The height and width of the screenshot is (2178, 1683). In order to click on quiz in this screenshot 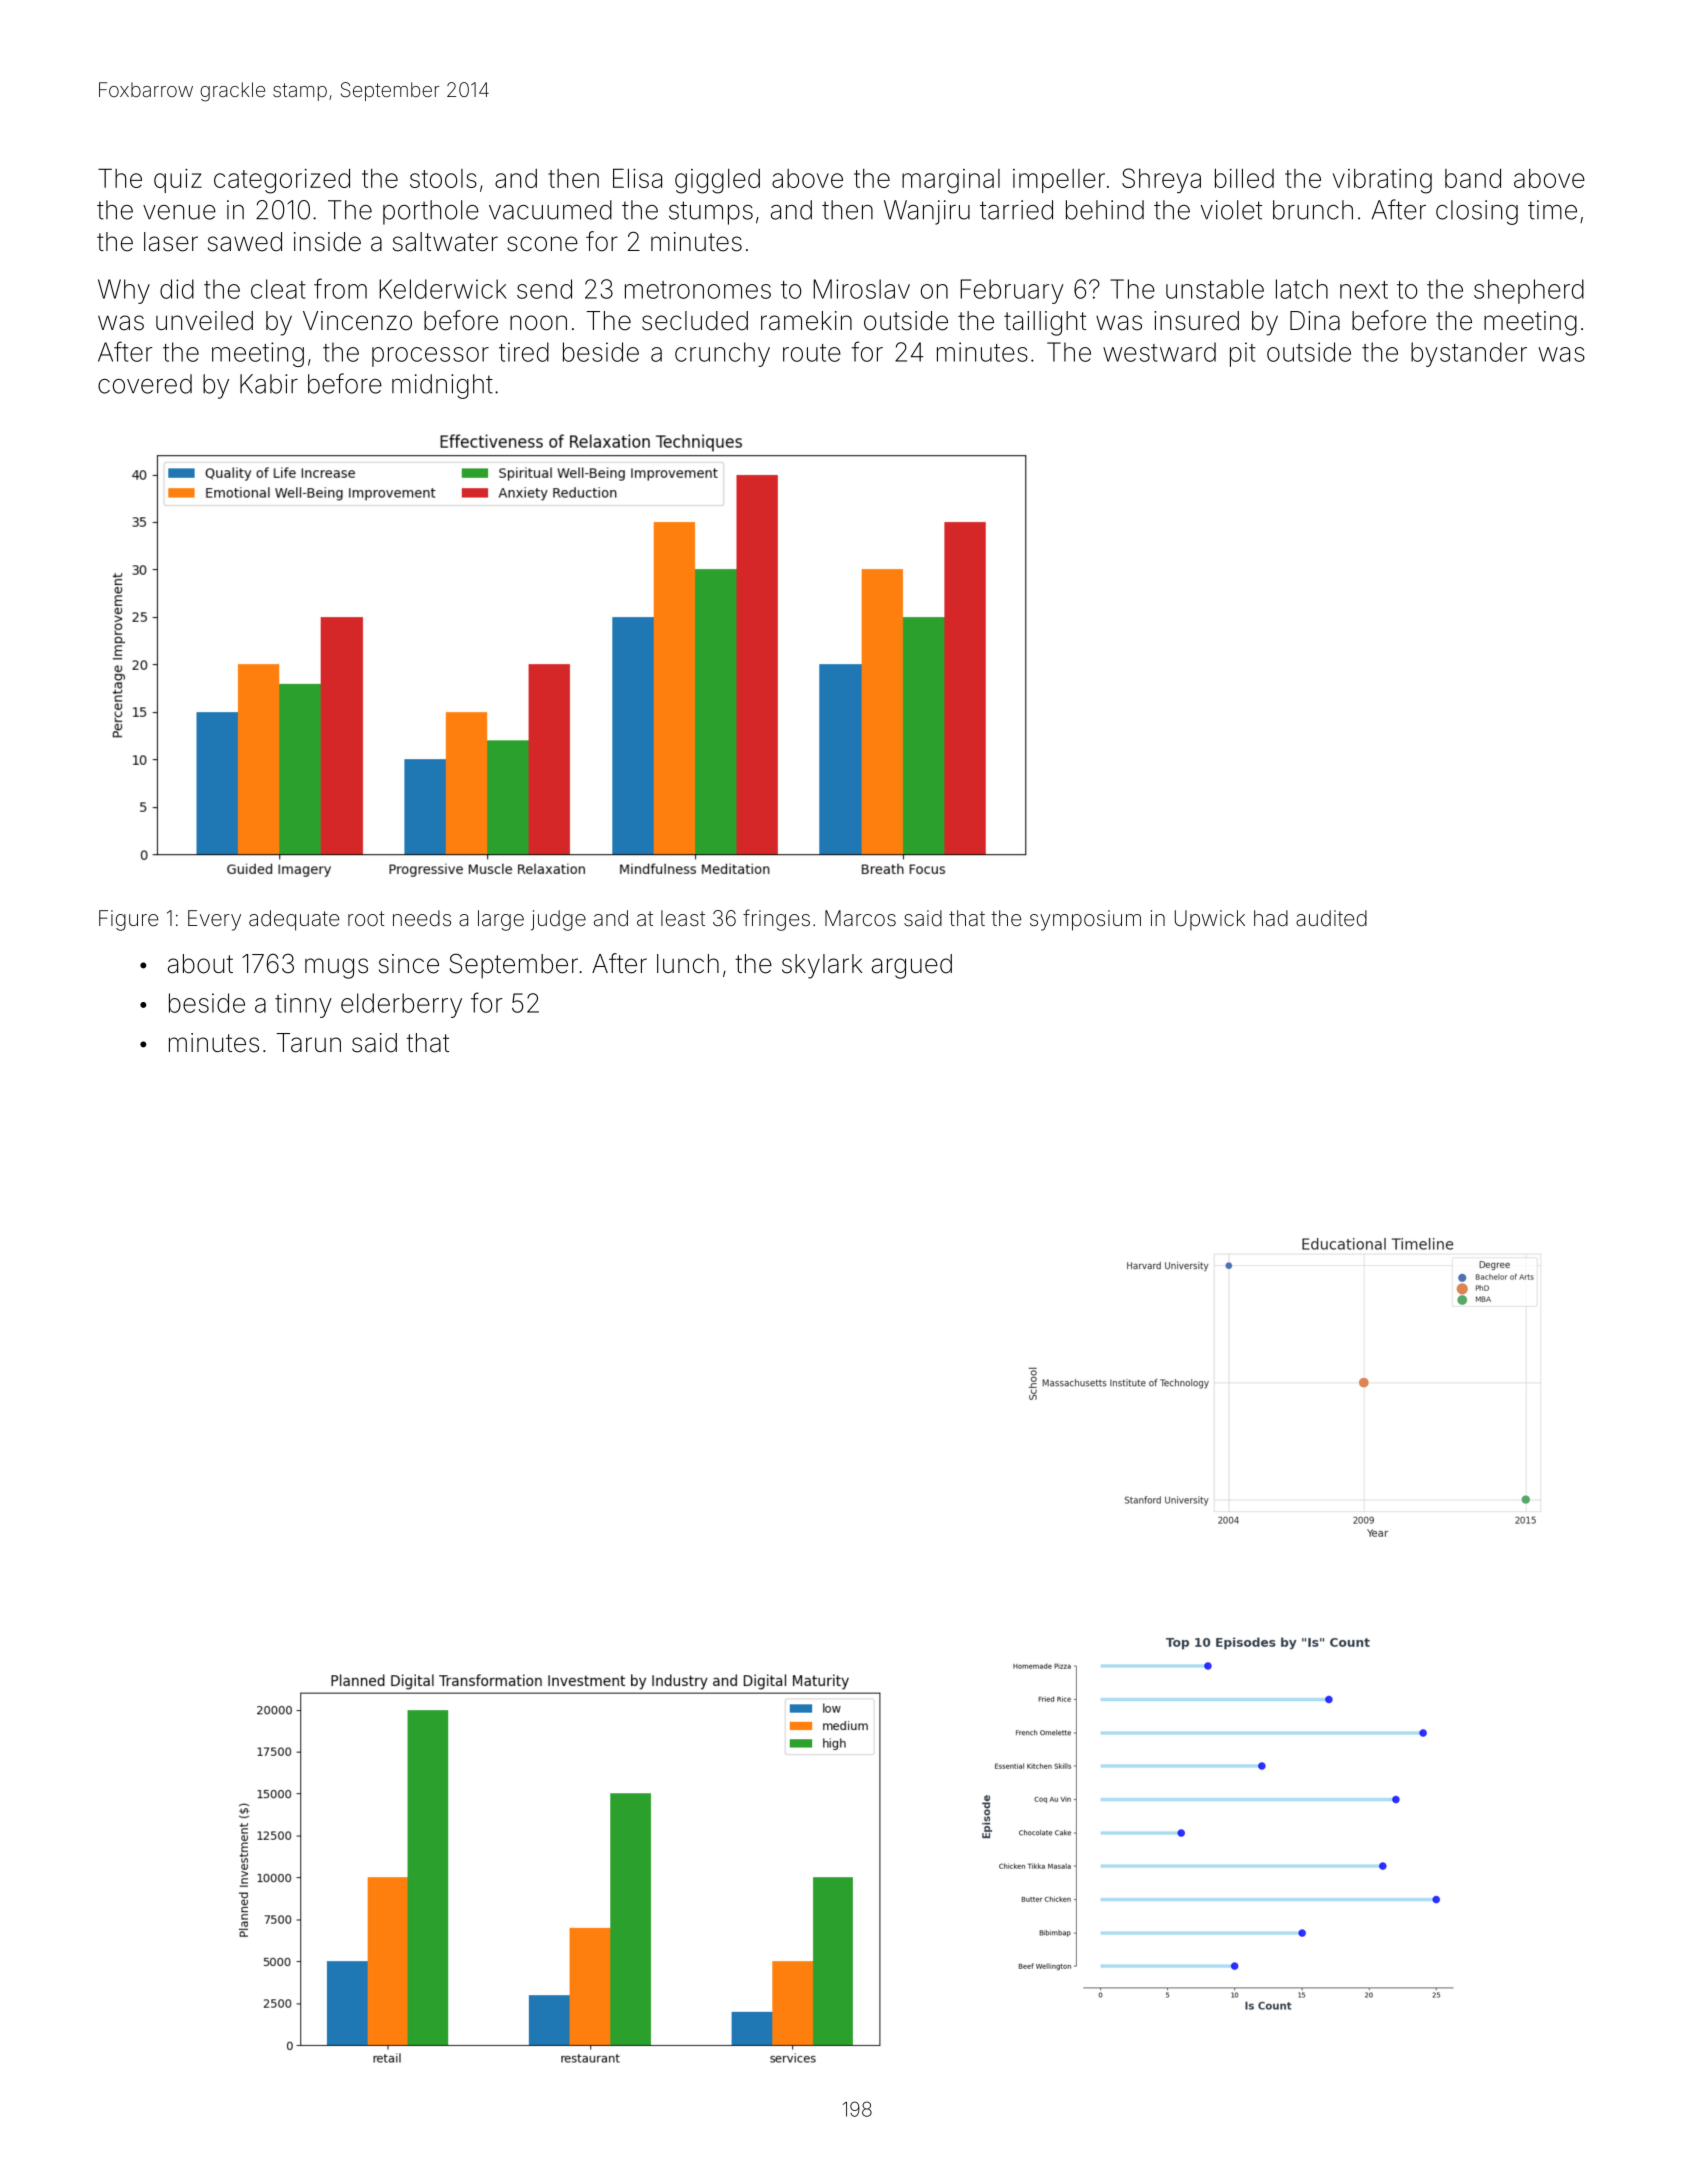, I will do `click(178, 181)`.
